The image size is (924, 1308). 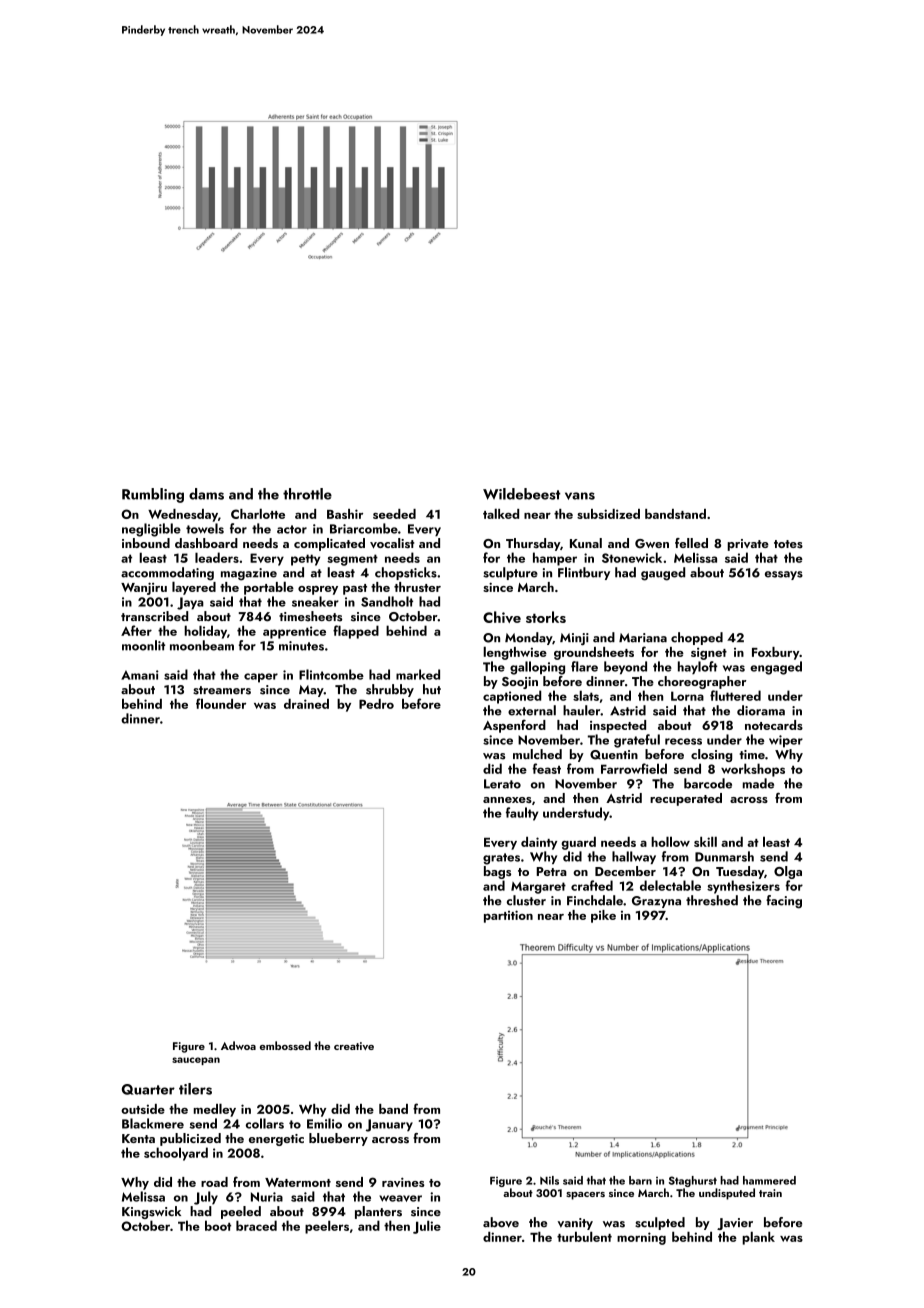 I want to click on creative, so click(x=354, y=1046).
